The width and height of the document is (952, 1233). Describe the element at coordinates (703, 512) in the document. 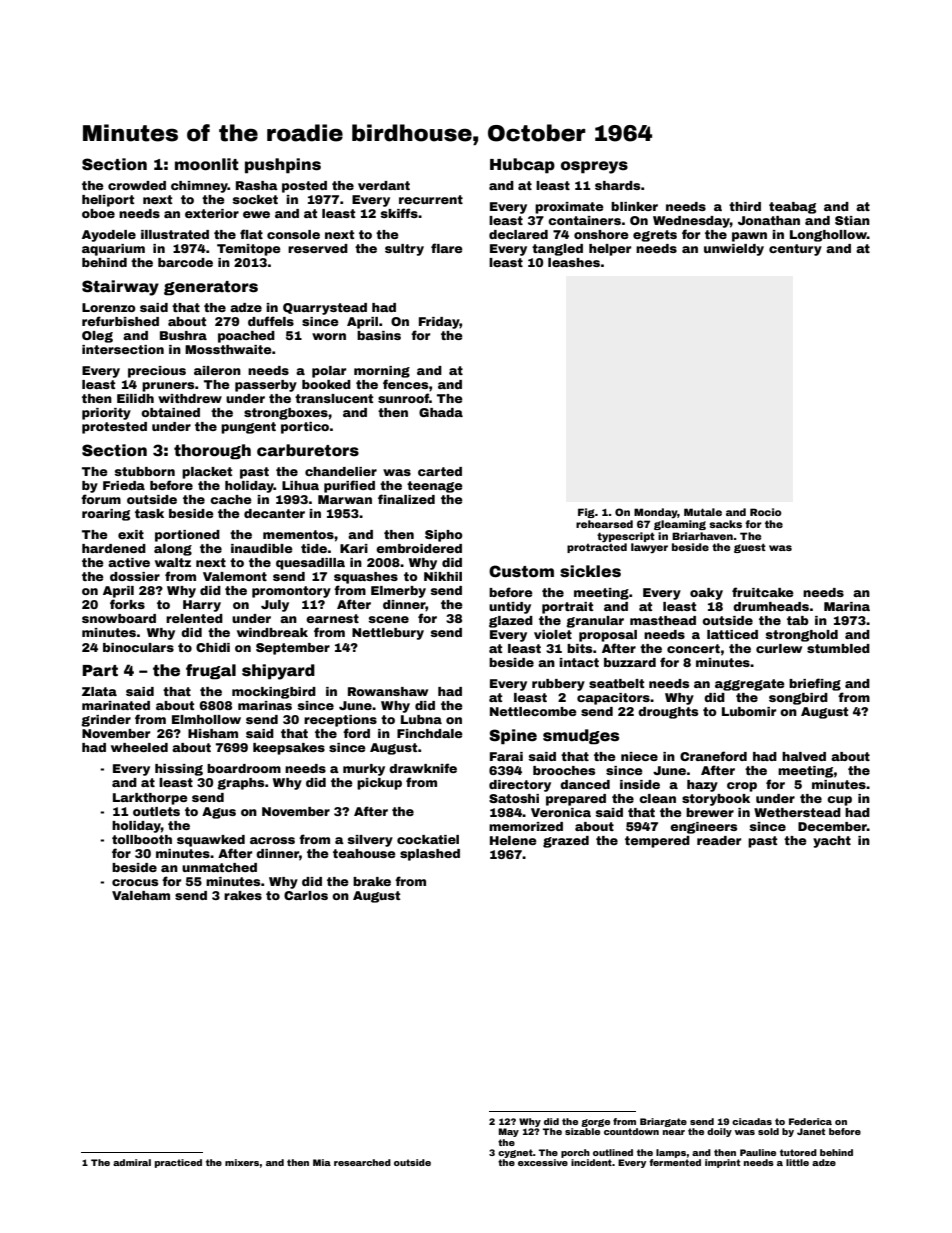

I see `Mutale` at that location.
